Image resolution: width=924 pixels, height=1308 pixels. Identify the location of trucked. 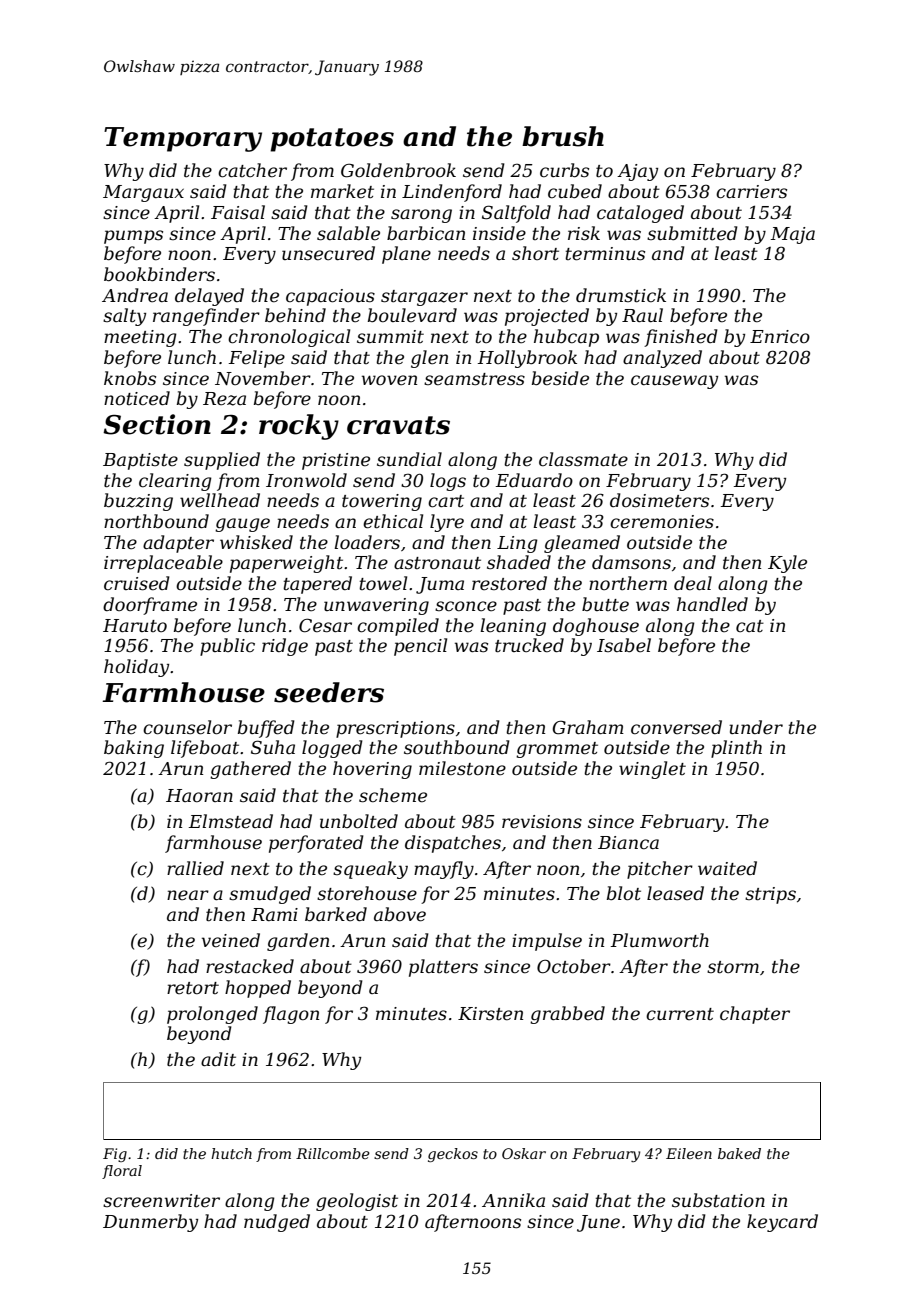
(529, 645).
